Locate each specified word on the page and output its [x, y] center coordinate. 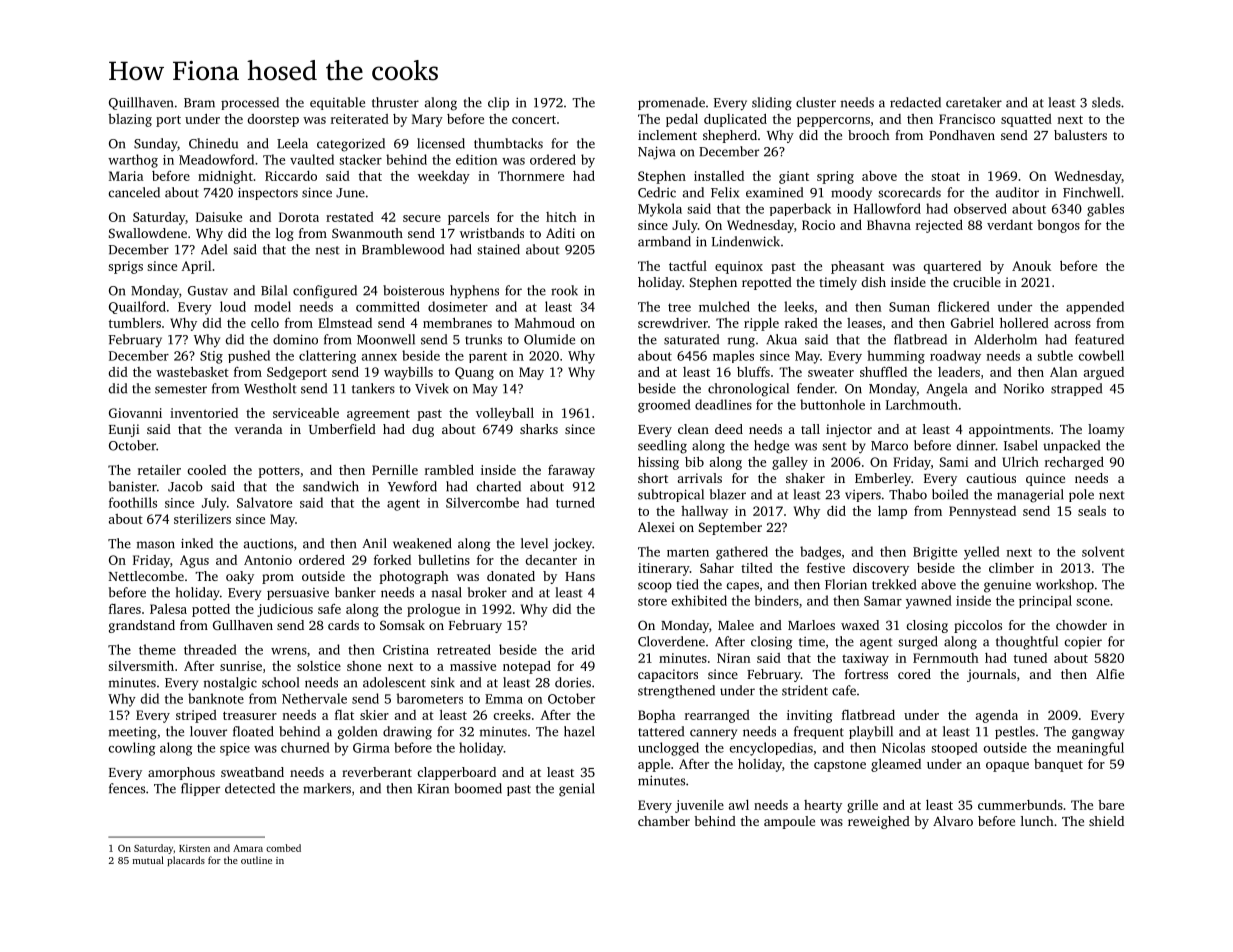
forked [392, 560]
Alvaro [953, 821]
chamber [664, 821]
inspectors [268, 193]
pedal [682, 120]
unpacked [1071, 446]
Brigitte [935, 553]
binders [776, 600]
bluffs [753, 372]
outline [256, 860]
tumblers [135, 323]
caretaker [974, 102]
